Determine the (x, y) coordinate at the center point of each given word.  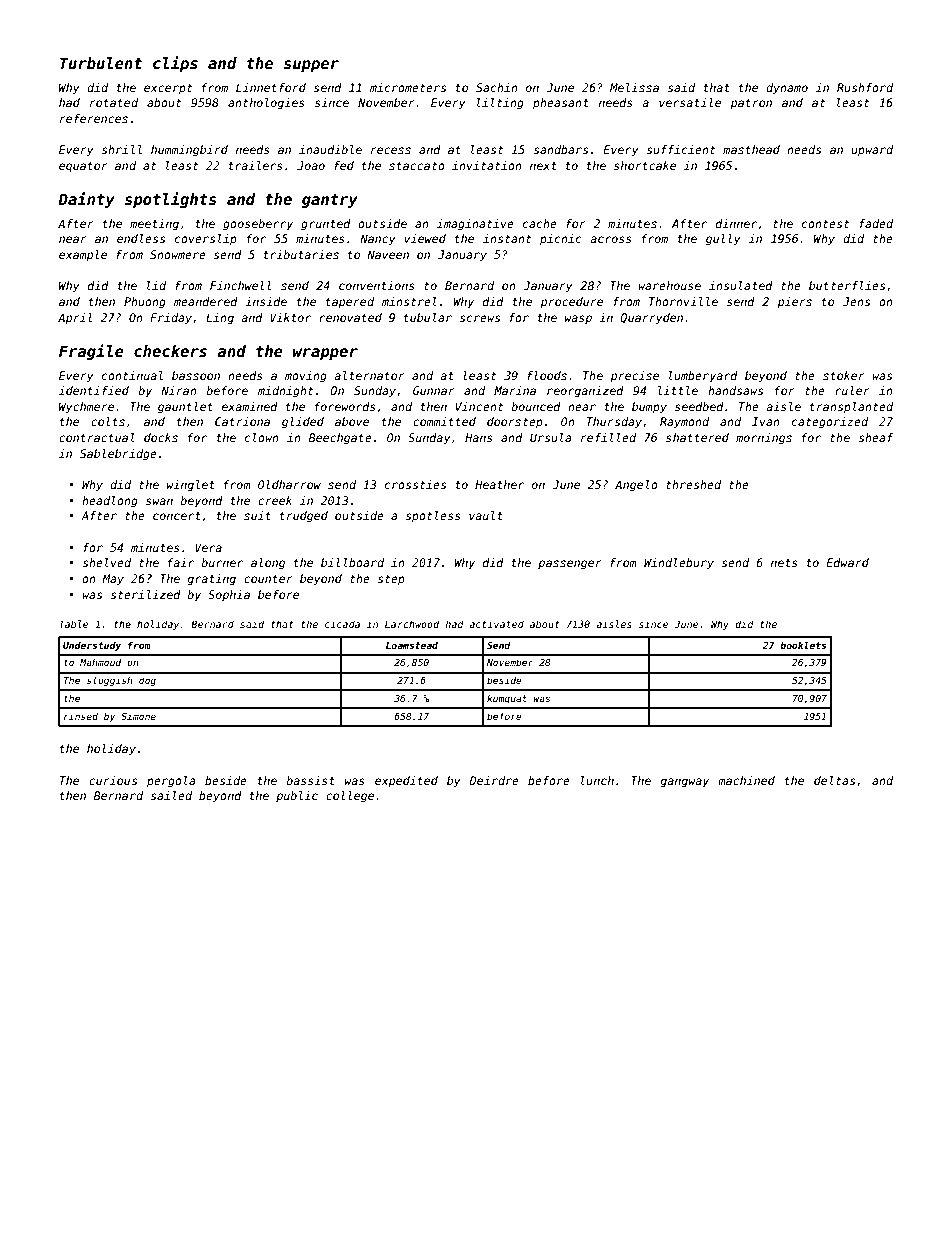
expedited (406, 782)
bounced (536, 406)
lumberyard (703, 377)
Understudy (92, 646)
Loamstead (412, 645)
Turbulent (101, 63)
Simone (138, 716)
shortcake (645, 165)
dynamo (787, 89)
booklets (803, 645)
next (543, 166)
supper (311, 66)
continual (132, 375)
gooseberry (258, 225)
